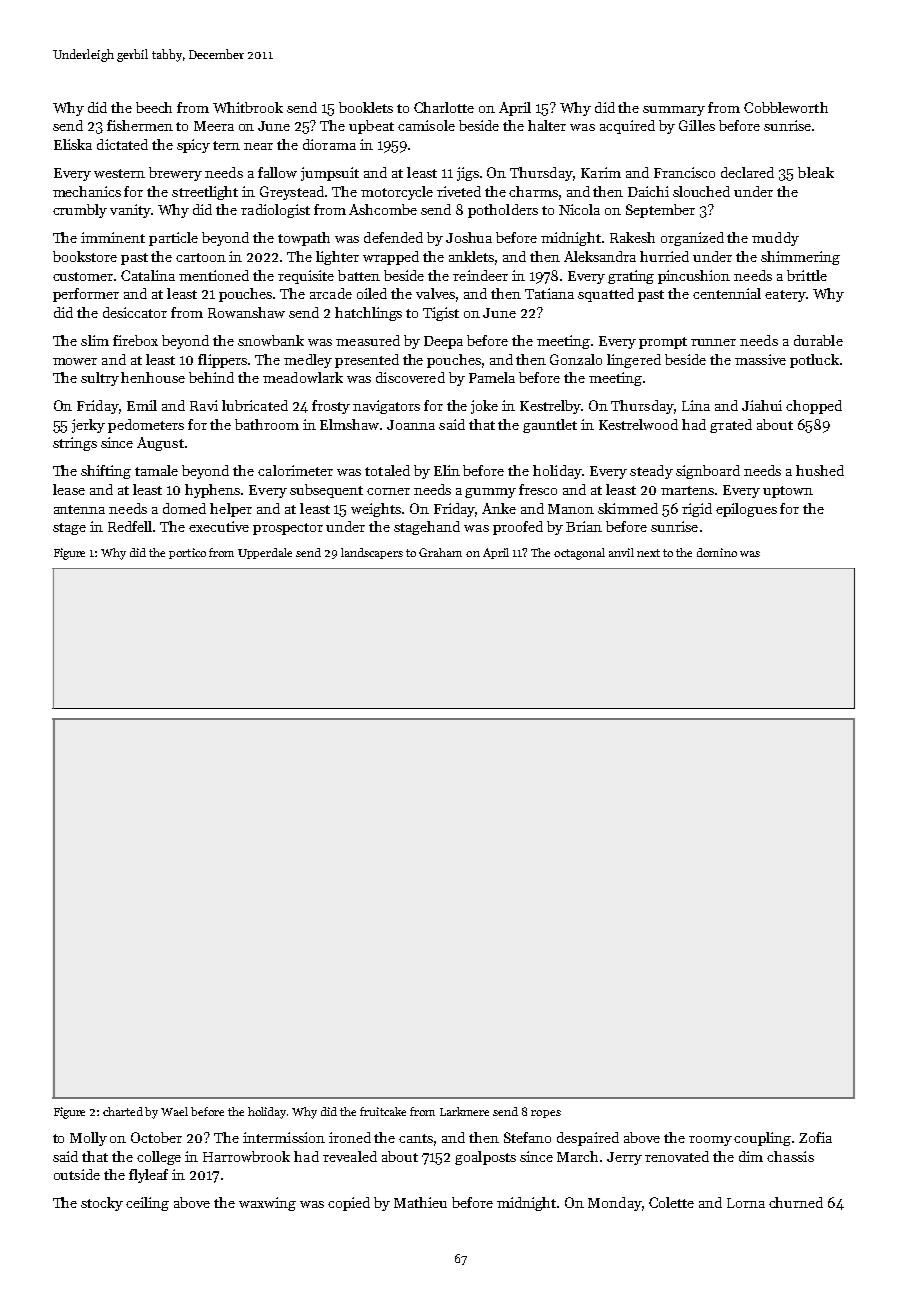 This screenshot has height=1316, width=908. Describe the element at coordinates (717, 552) in the screenshot. I see `domino` at that location.
